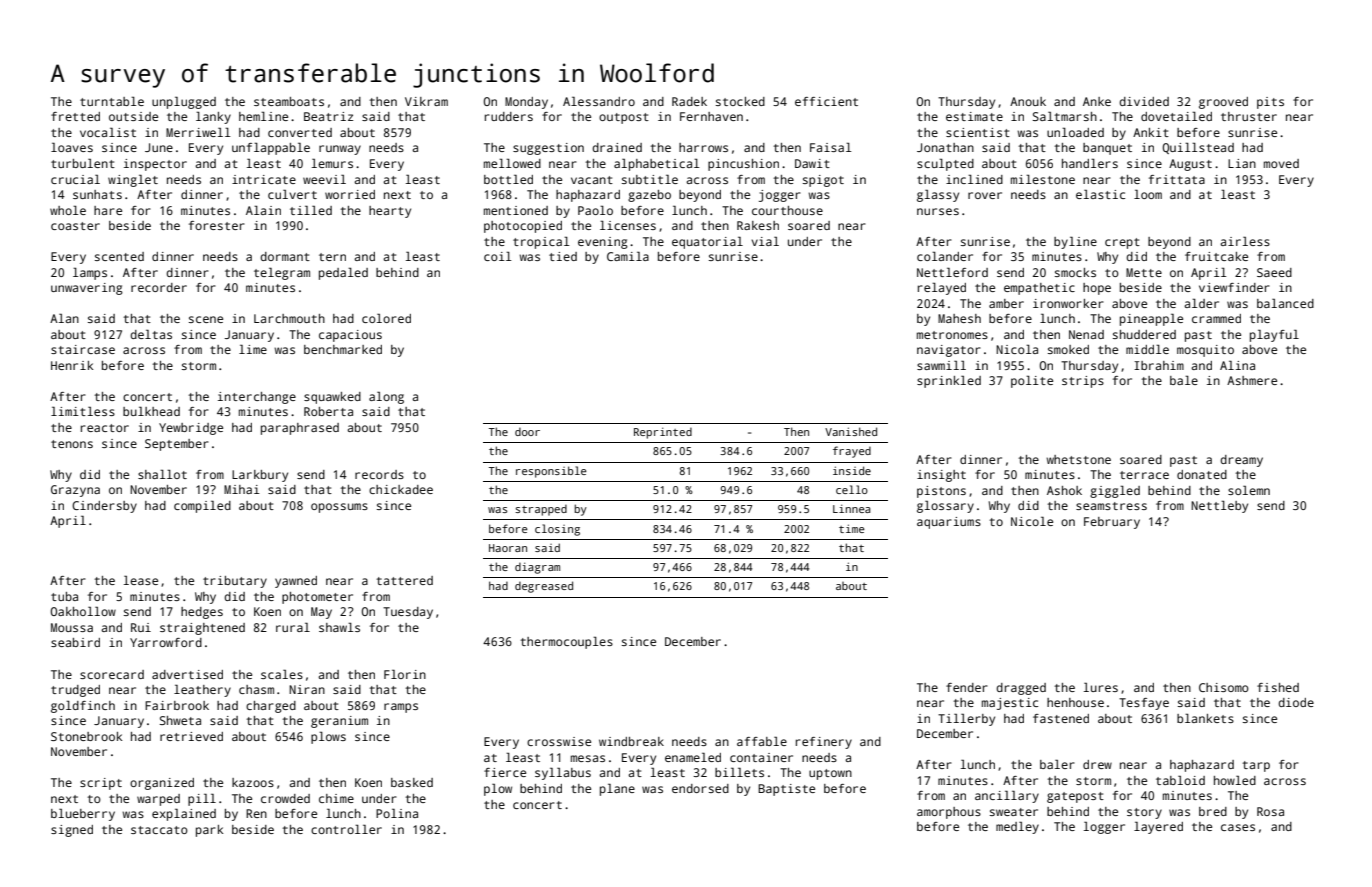 Image resolution: width=1372 pixels, height=887 pixels. What do you see at coordinates (112, 101) in the image?
I see `turntable` at bounding box center [112, 101].
